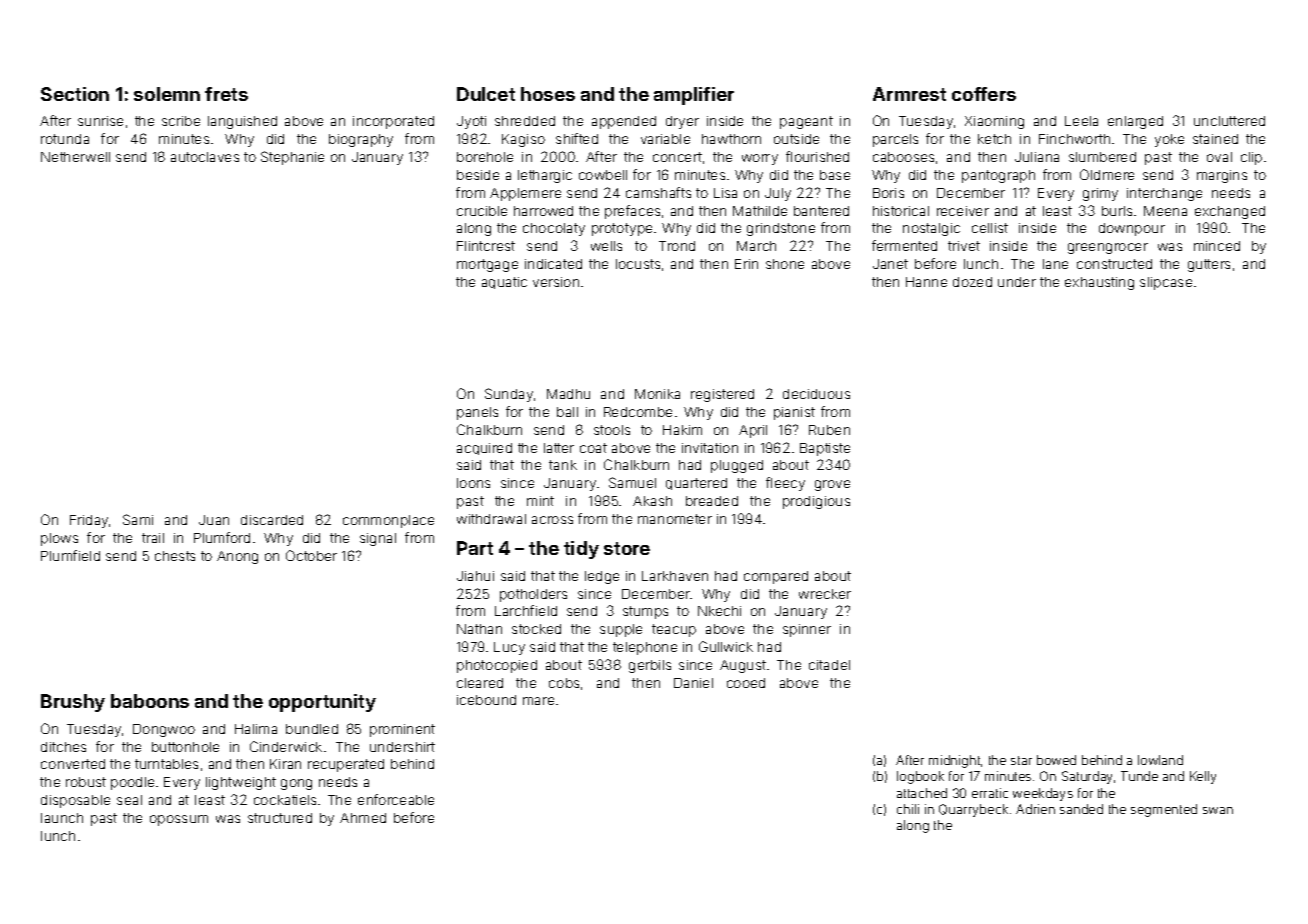 The image size is (1308, 924). I want to click on Friday, so click(89, 521).
